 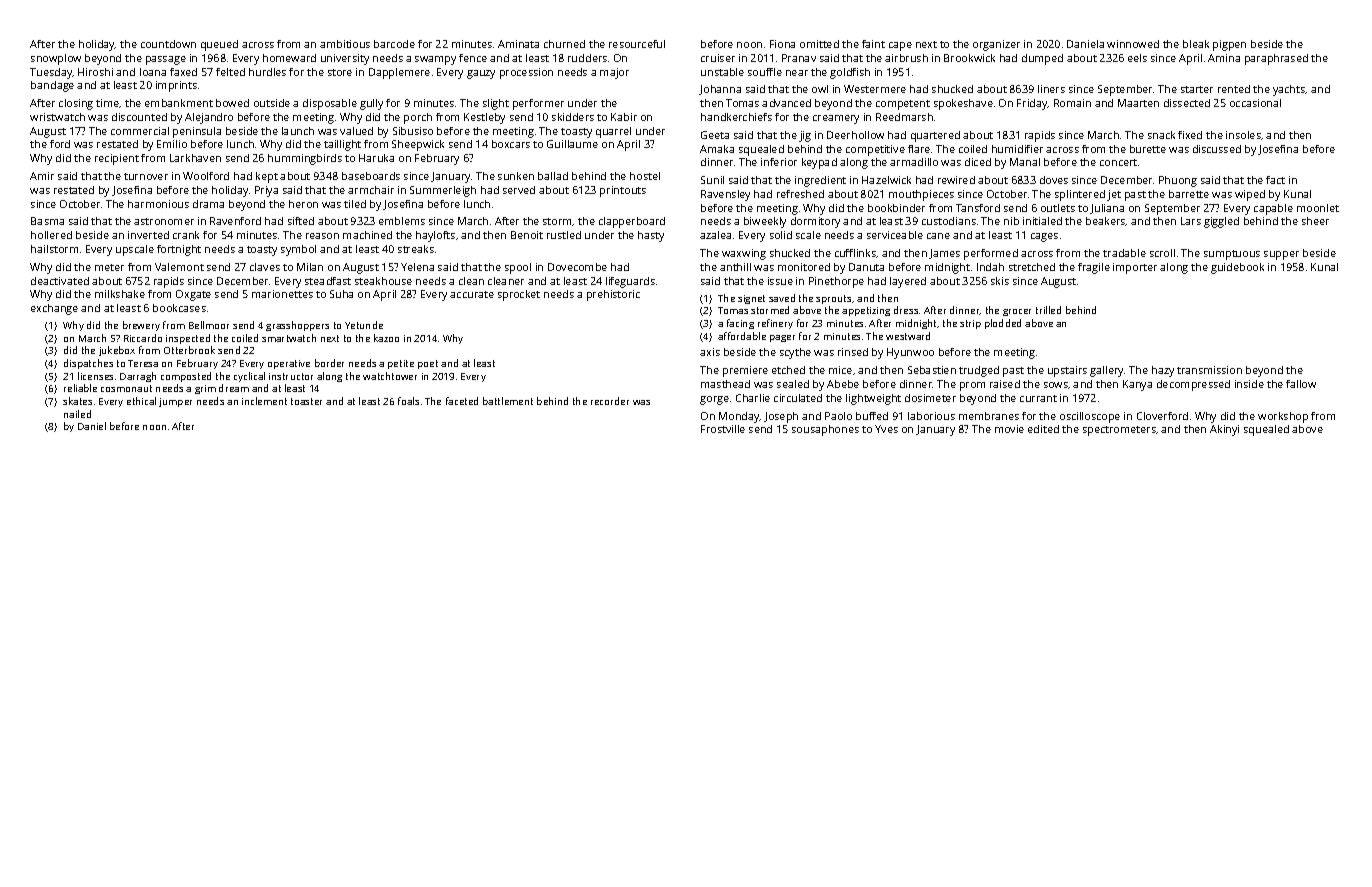 What do you see at coordinates (345, 44) in the image?
I see `ambitious` at bounding box center [345, 44].
